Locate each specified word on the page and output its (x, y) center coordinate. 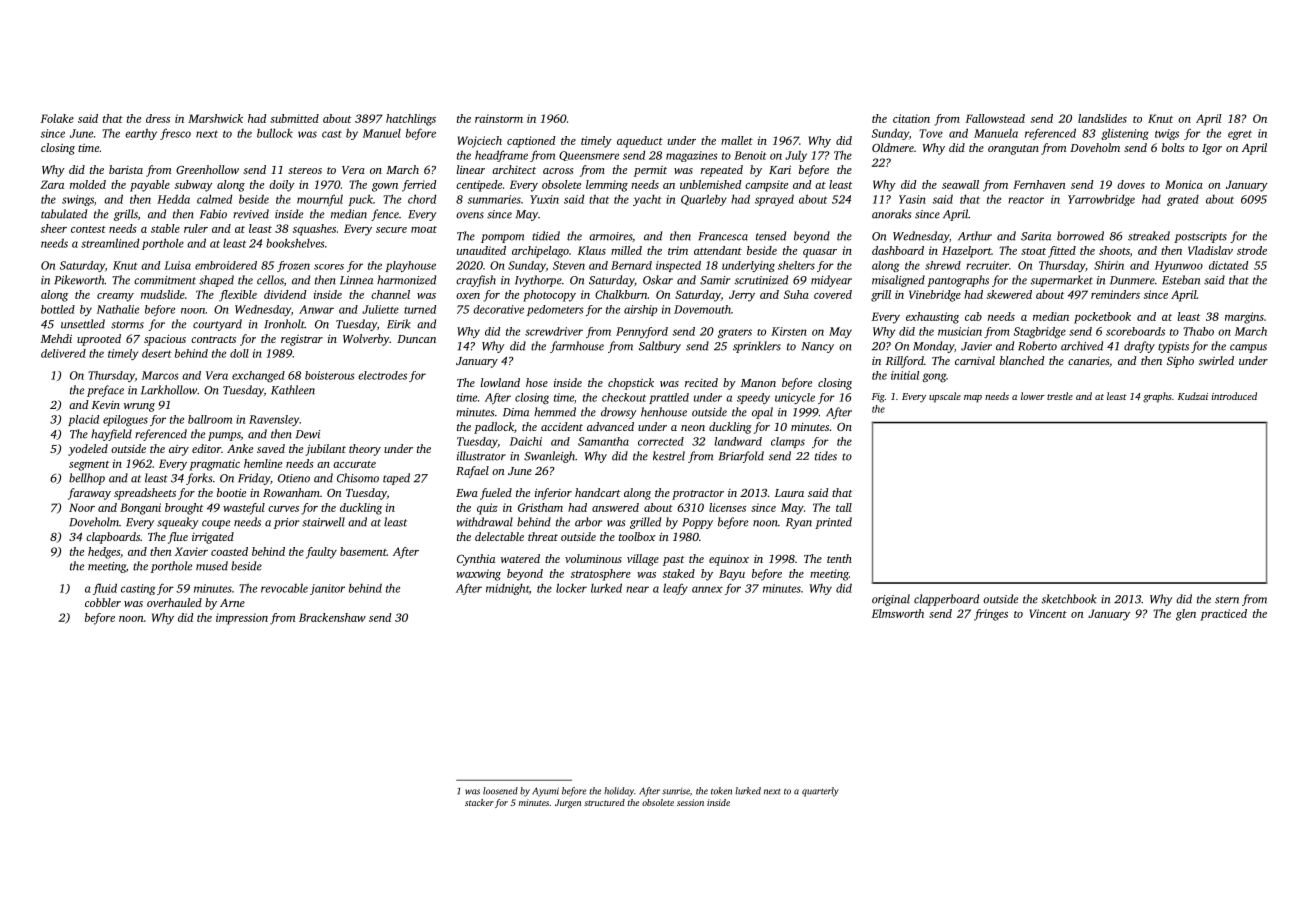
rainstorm (499, 118)
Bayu (732, 575)
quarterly (820, 792)
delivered (63, 353)
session (690, 802)
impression (242, 619)
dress (158, 118)
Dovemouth (702, 309)
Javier (976, 346)
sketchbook (1069, 599)
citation (911, 118)
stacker (479, 802)
